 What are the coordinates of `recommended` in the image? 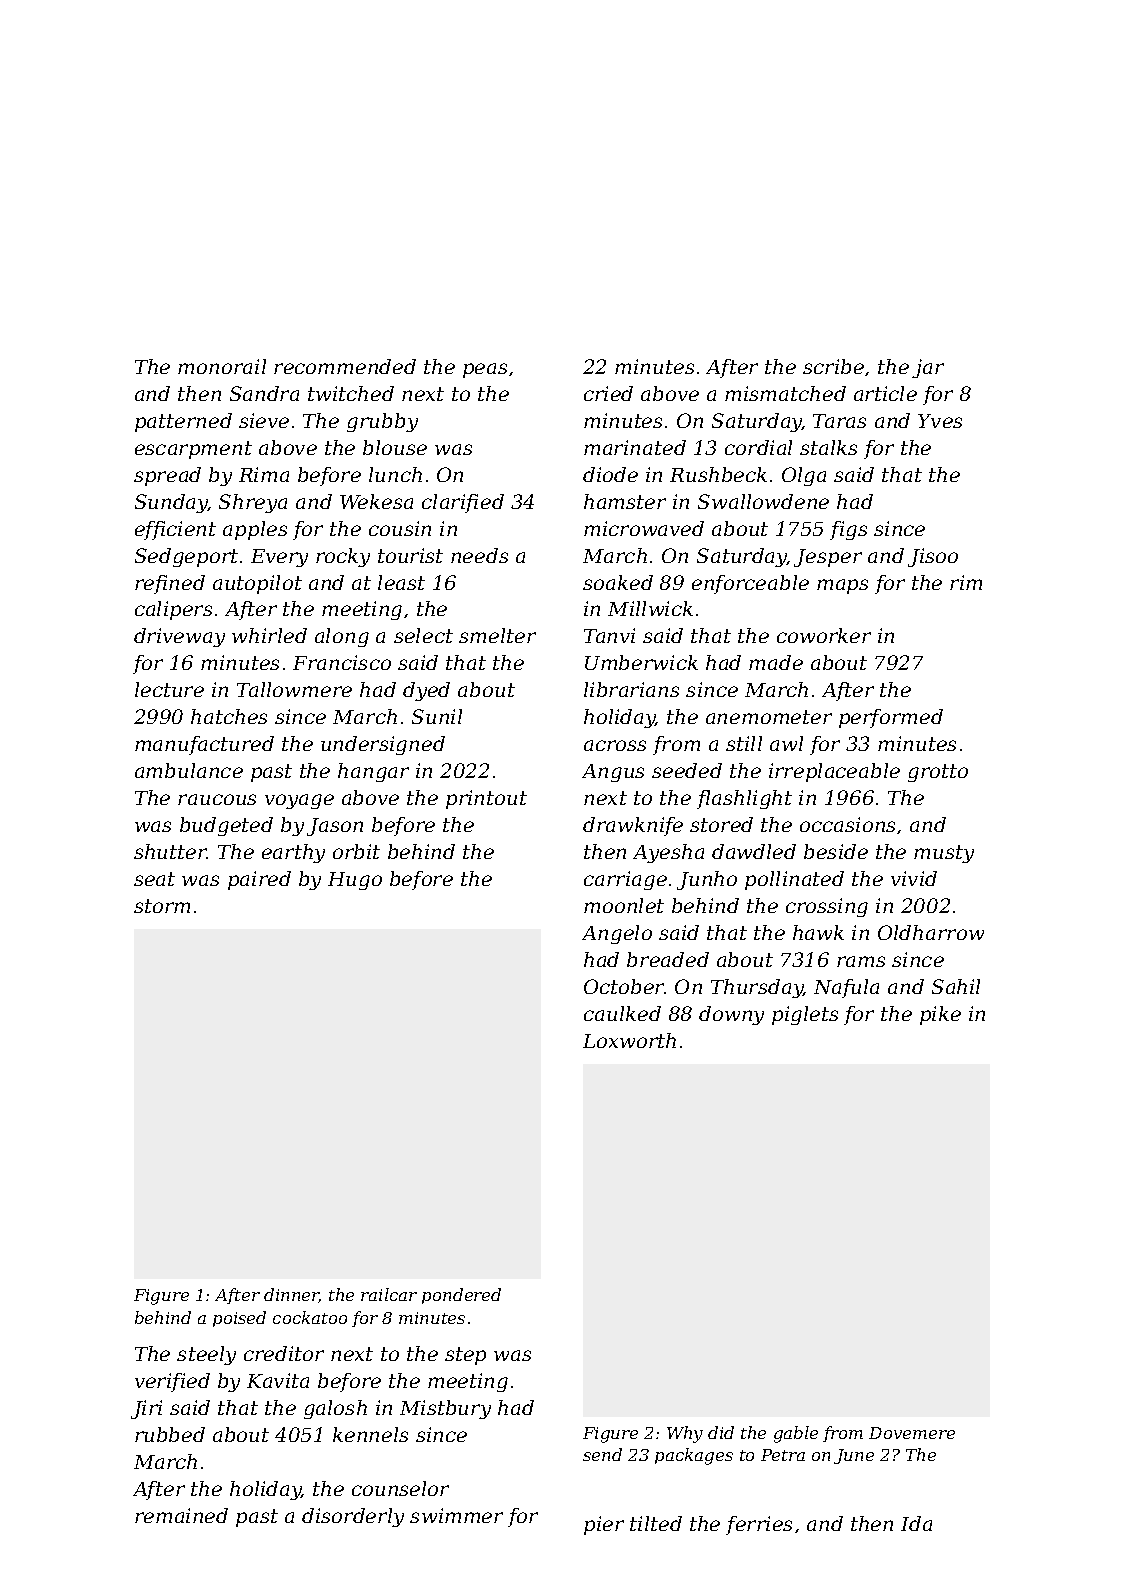 It's located at (345, 366).
